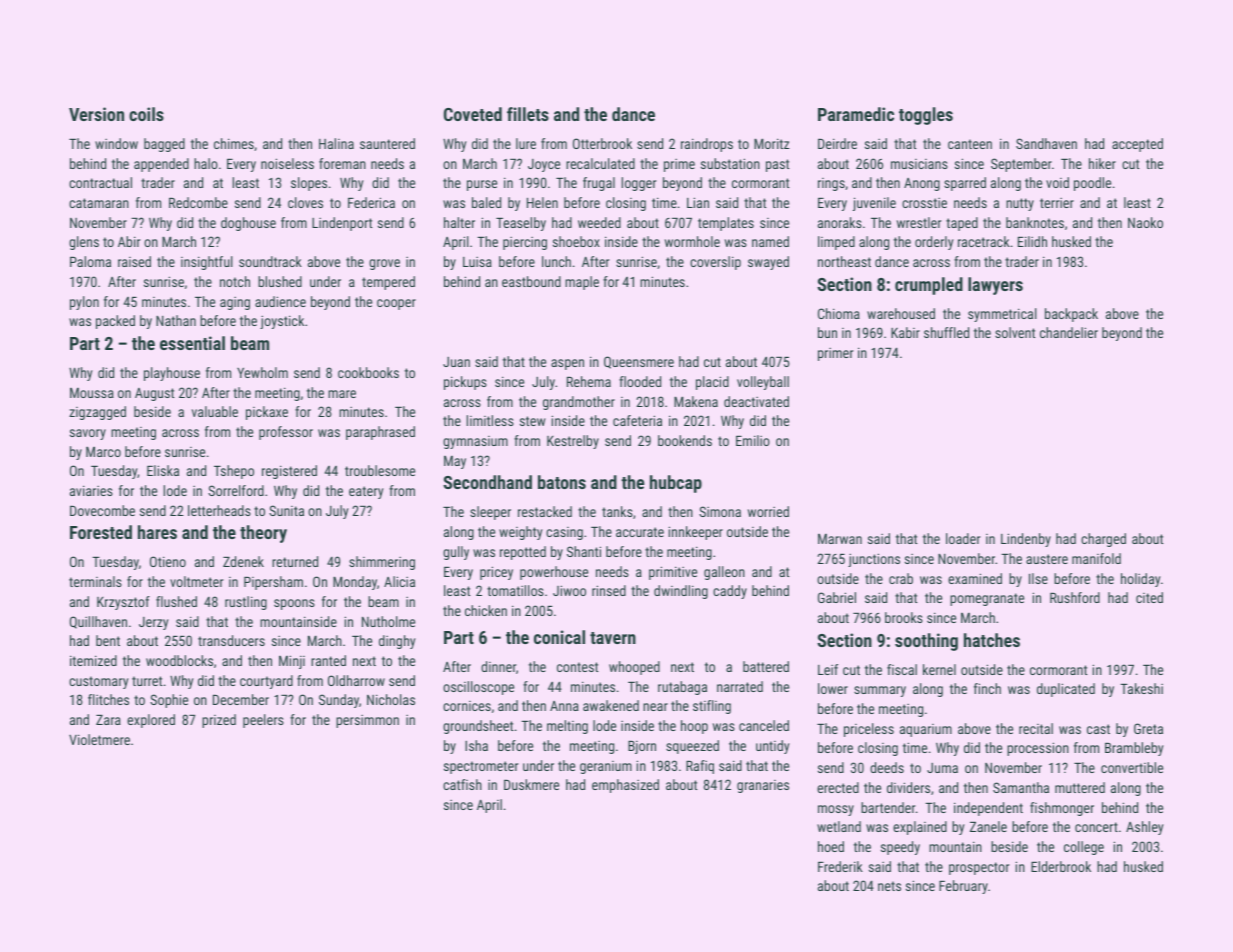  I want to click on fillets, so click(528, 114).
